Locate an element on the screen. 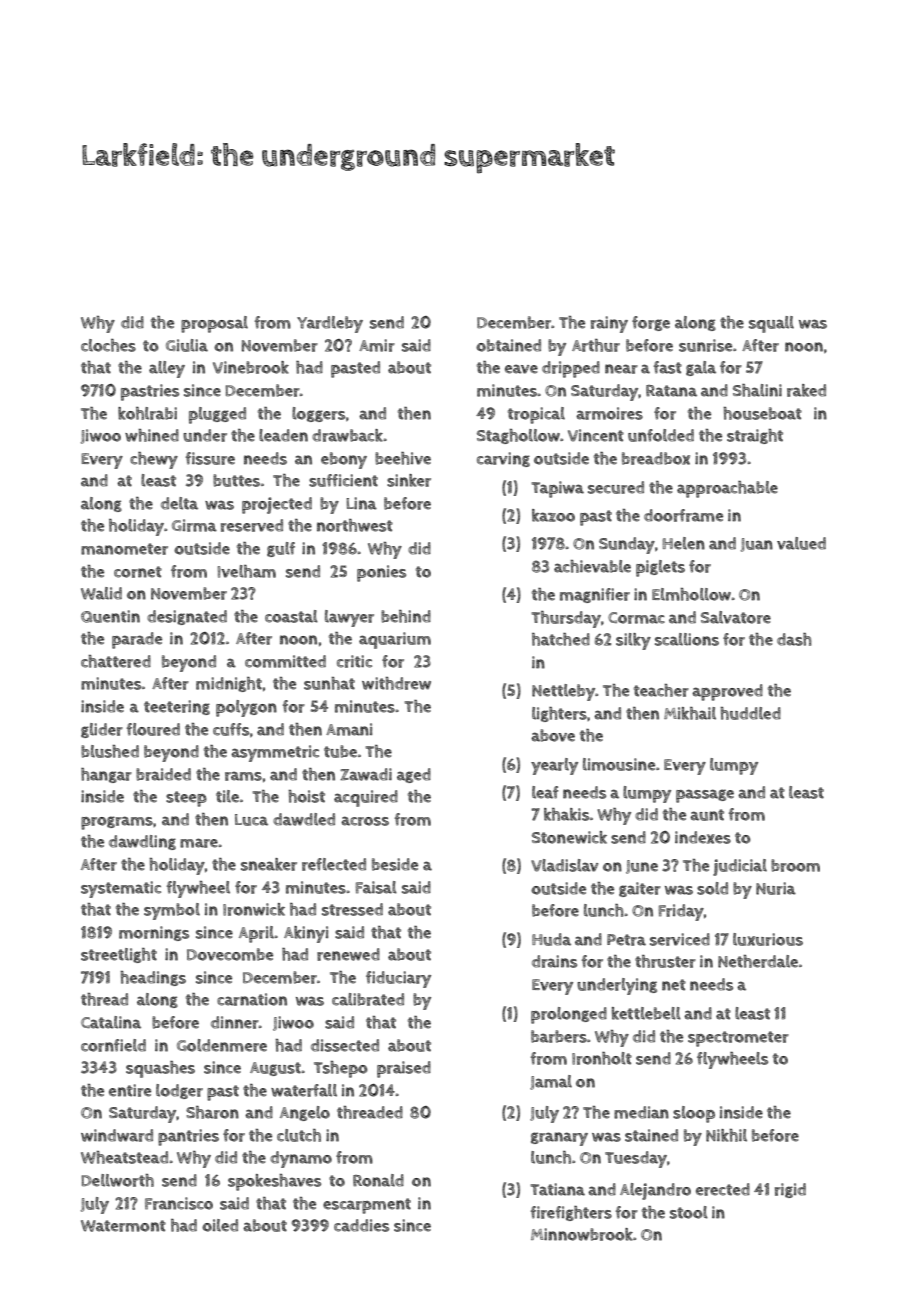 Image resolution: width=908 pixels, height=1316 pixels. systematic is located at coordinates (121, 889).
